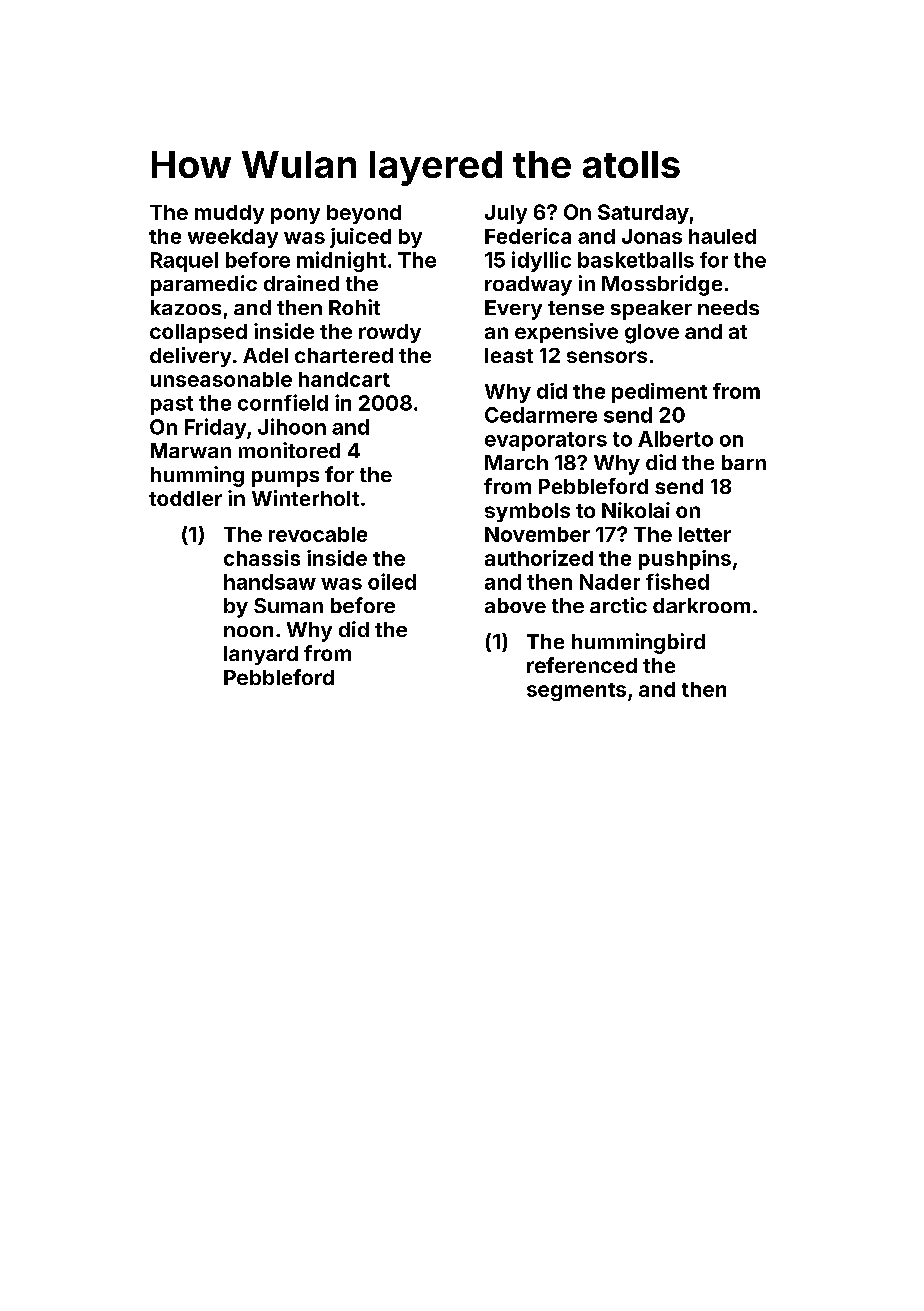  I want to click on symbols, so click(527, 512).
